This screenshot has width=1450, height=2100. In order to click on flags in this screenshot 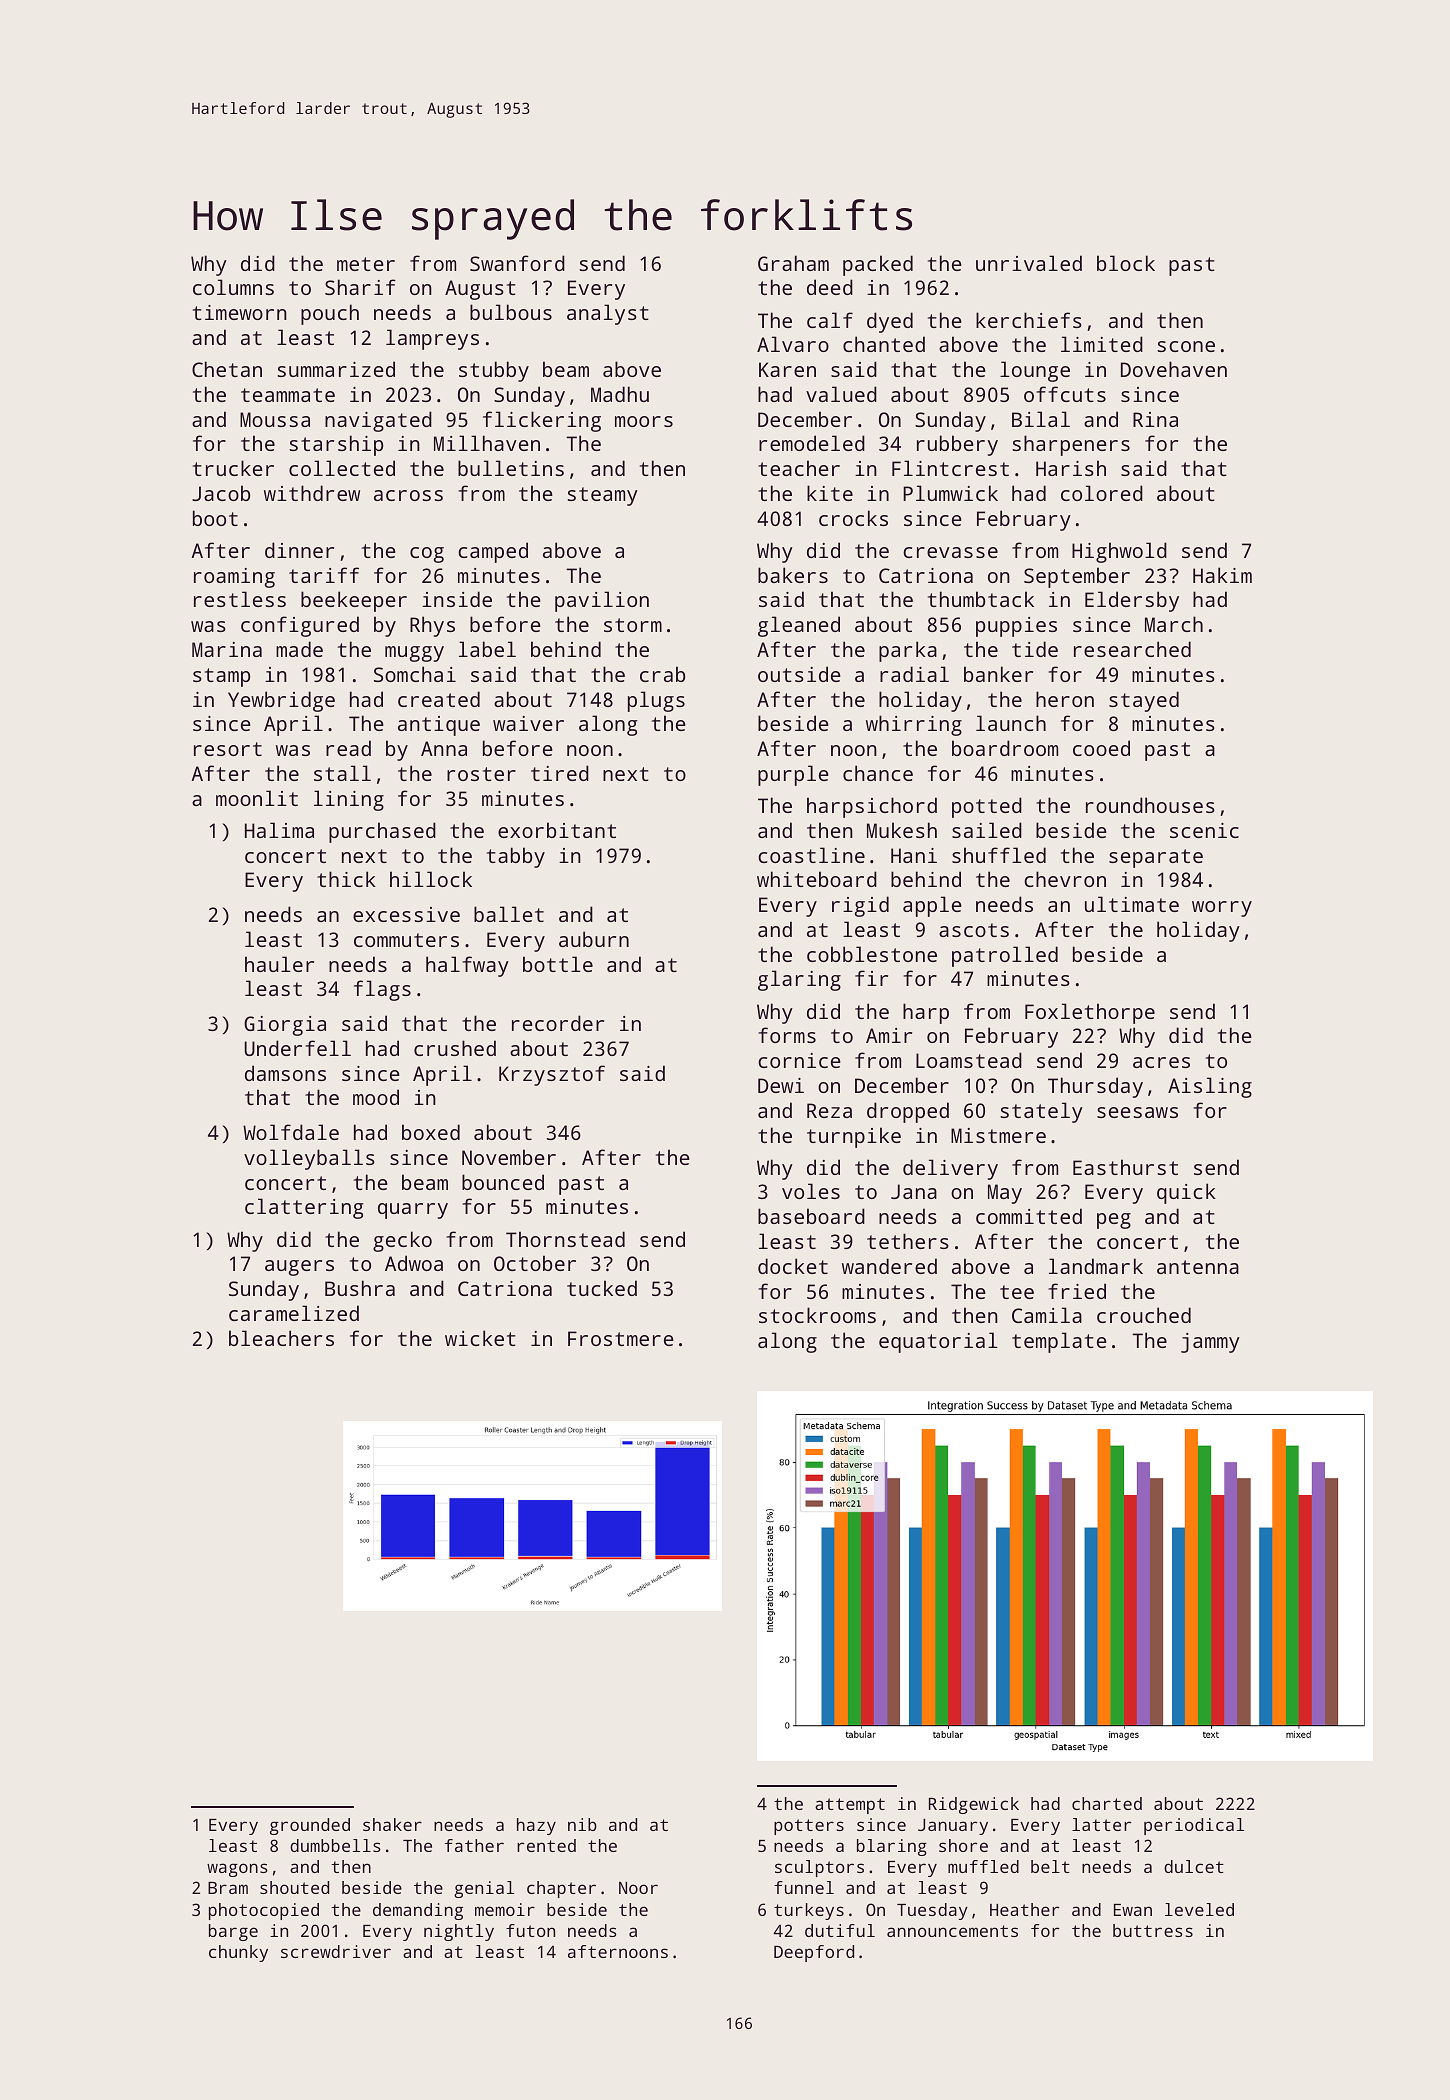, I will do `click(382, 990)`.
